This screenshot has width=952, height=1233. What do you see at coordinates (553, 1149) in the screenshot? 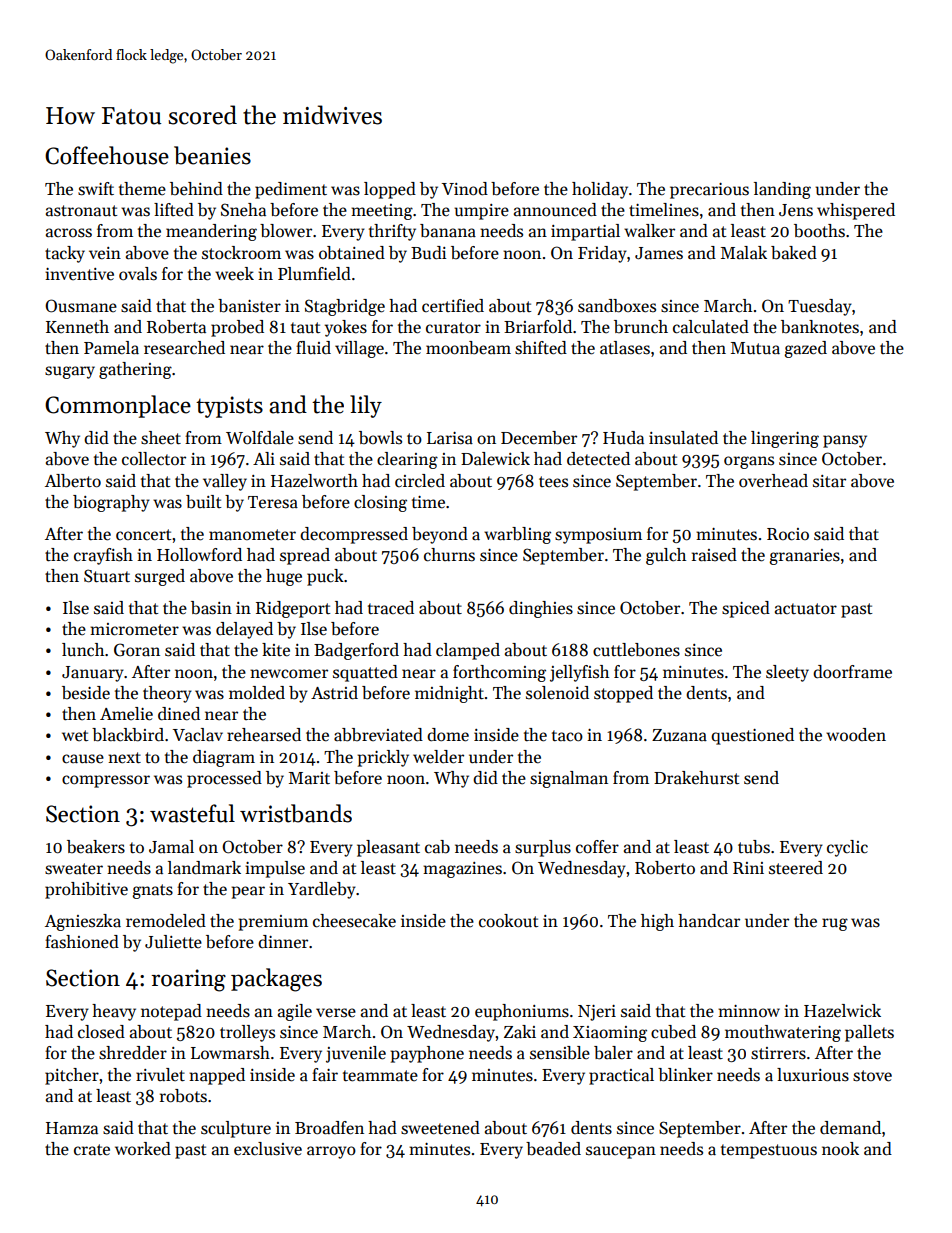
I see `beaded` at bounding box center [553, 1149].
